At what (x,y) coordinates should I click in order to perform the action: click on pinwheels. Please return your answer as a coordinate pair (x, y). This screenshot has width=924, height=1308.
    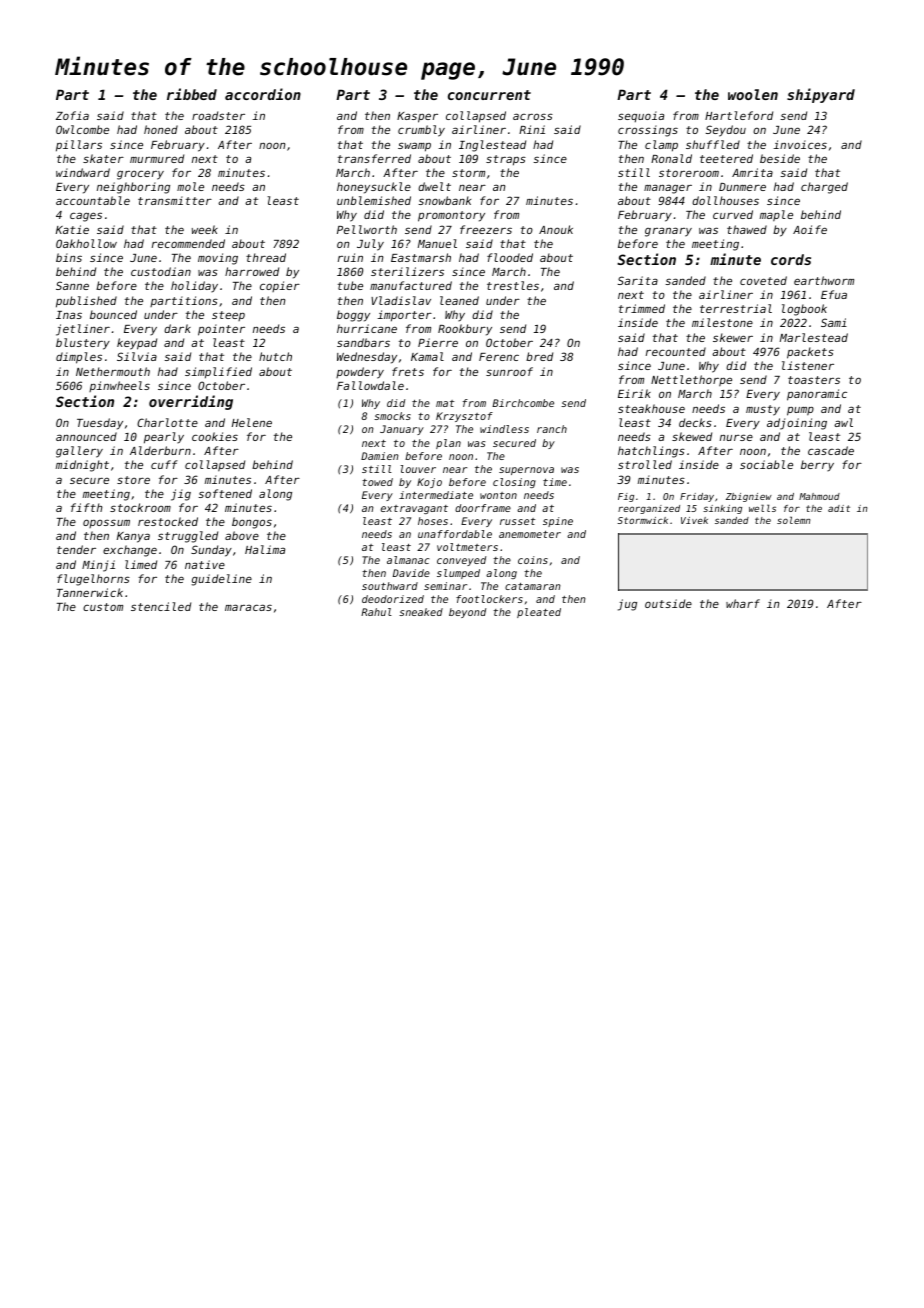
    Looking at the image, I should click on (119, 386).
